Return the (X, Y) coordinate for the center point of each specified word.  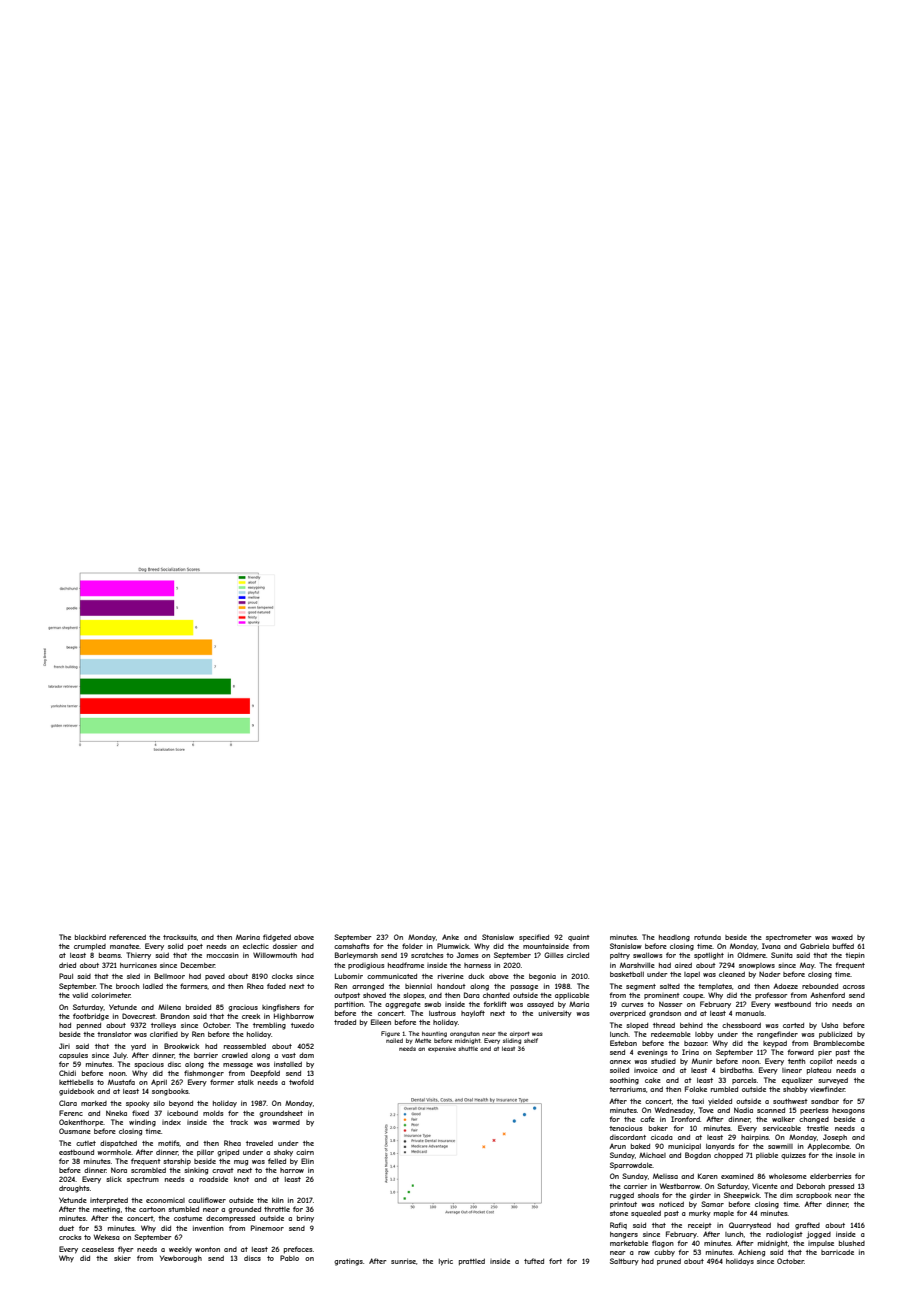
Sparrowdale (631, 1165)
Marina (248, 937)
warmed (286, 1122)
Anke (450, 937)
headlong (674, 938)
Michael (652, 1155)
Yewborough (181, 1259)
